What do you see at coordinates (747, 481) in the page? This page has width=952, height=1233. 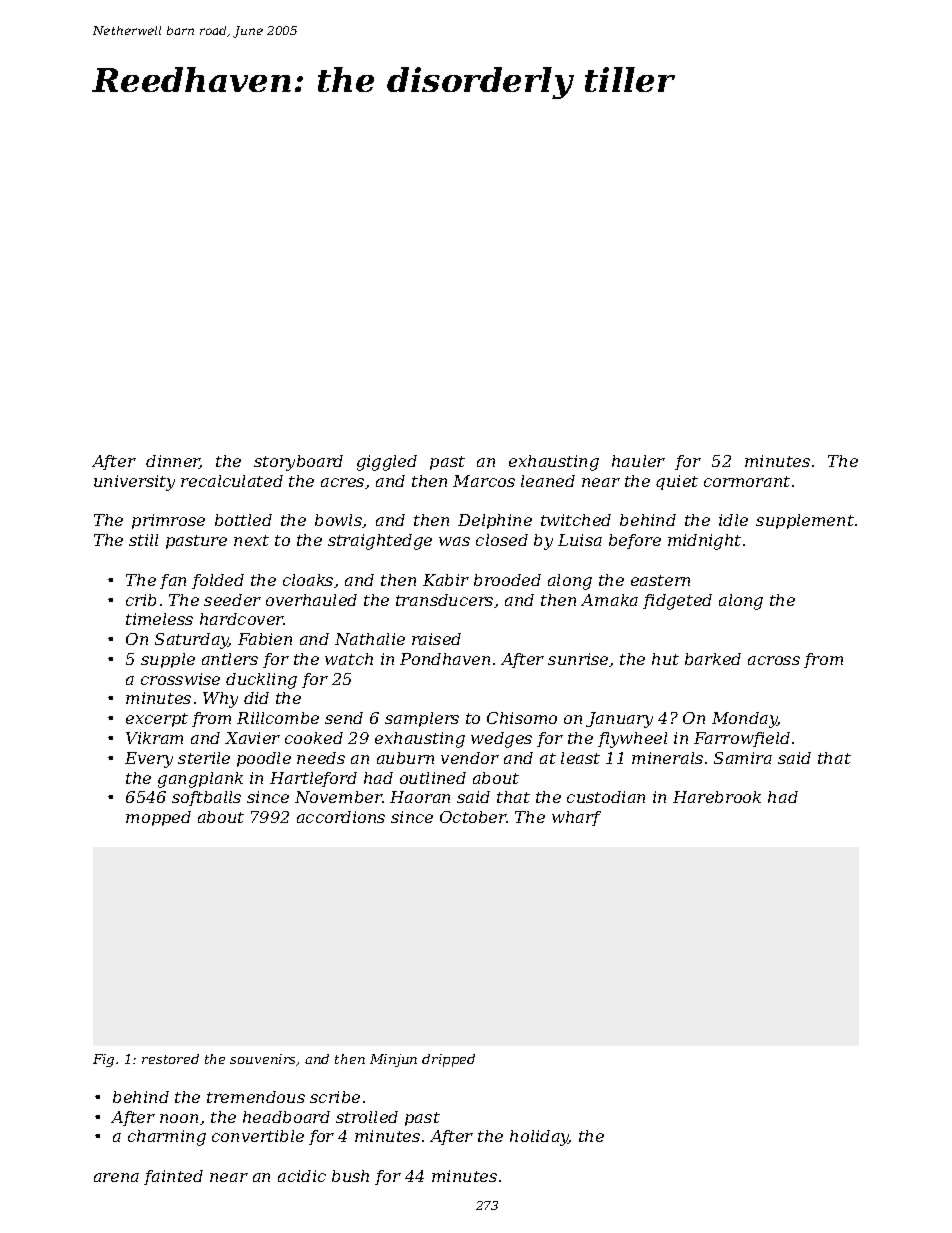 I see `cormorant` at bounding box center [747, 481].
